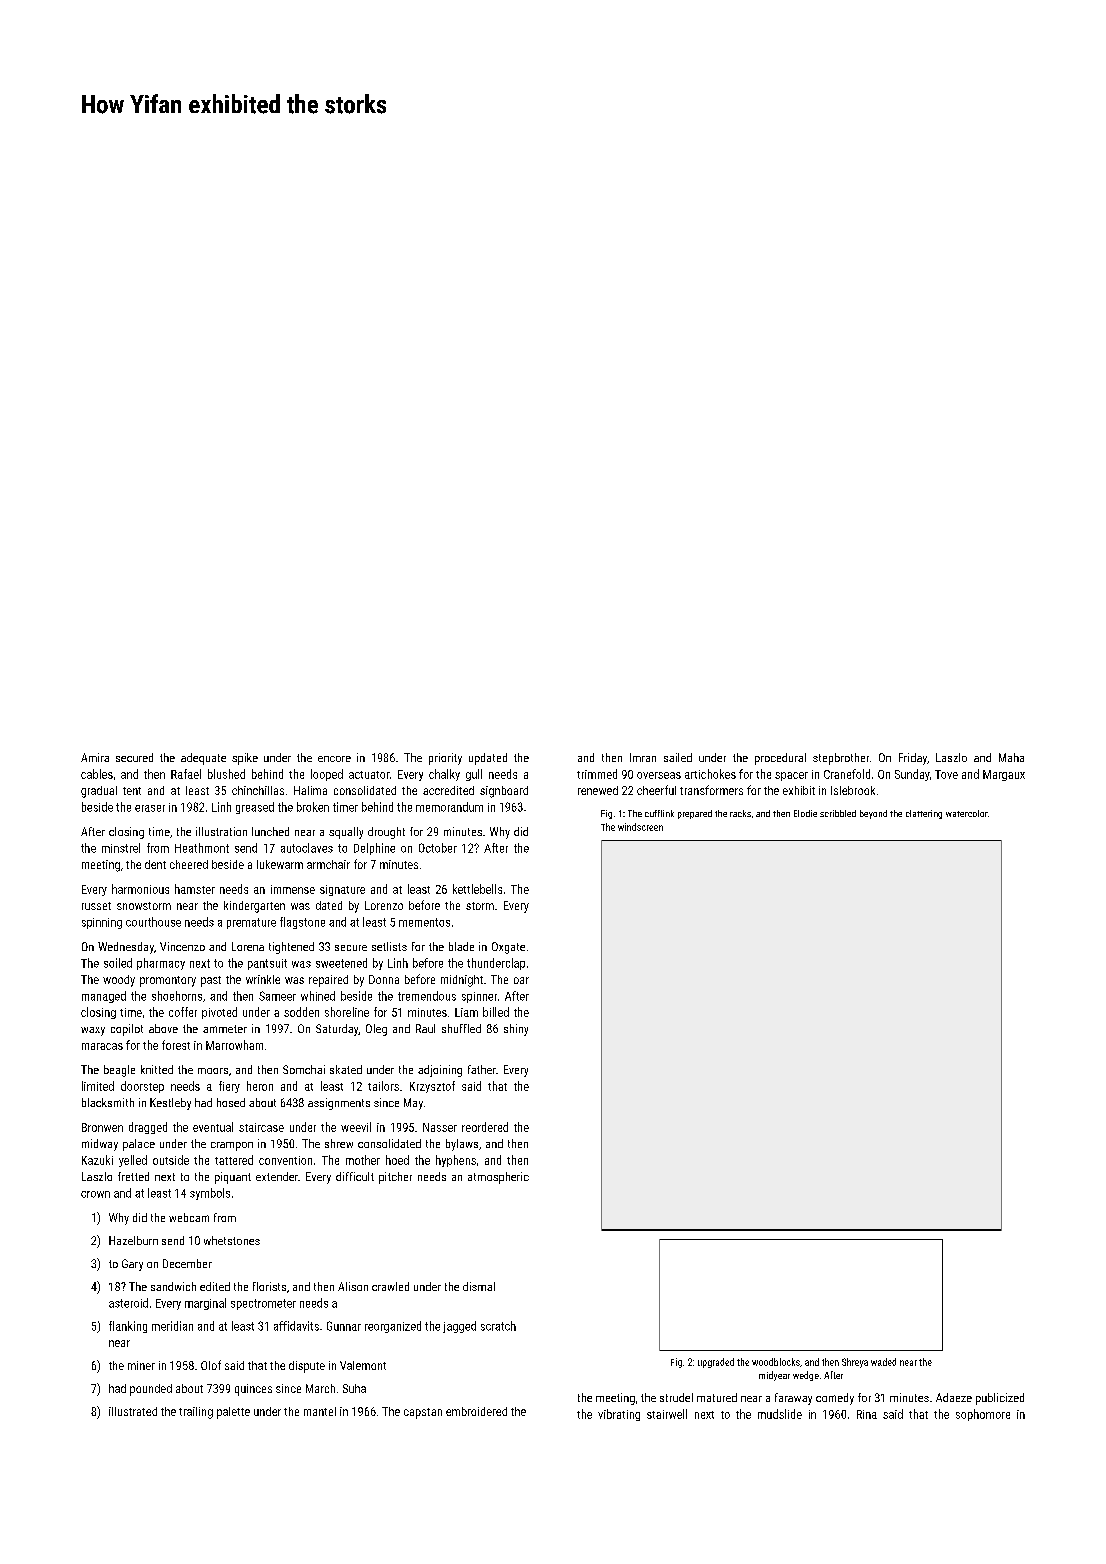 The height and width of the screenshot is (1564, 1106). Describe the element at coordinates (496, 1012) in the screenshot. I see `billed` at that location.
